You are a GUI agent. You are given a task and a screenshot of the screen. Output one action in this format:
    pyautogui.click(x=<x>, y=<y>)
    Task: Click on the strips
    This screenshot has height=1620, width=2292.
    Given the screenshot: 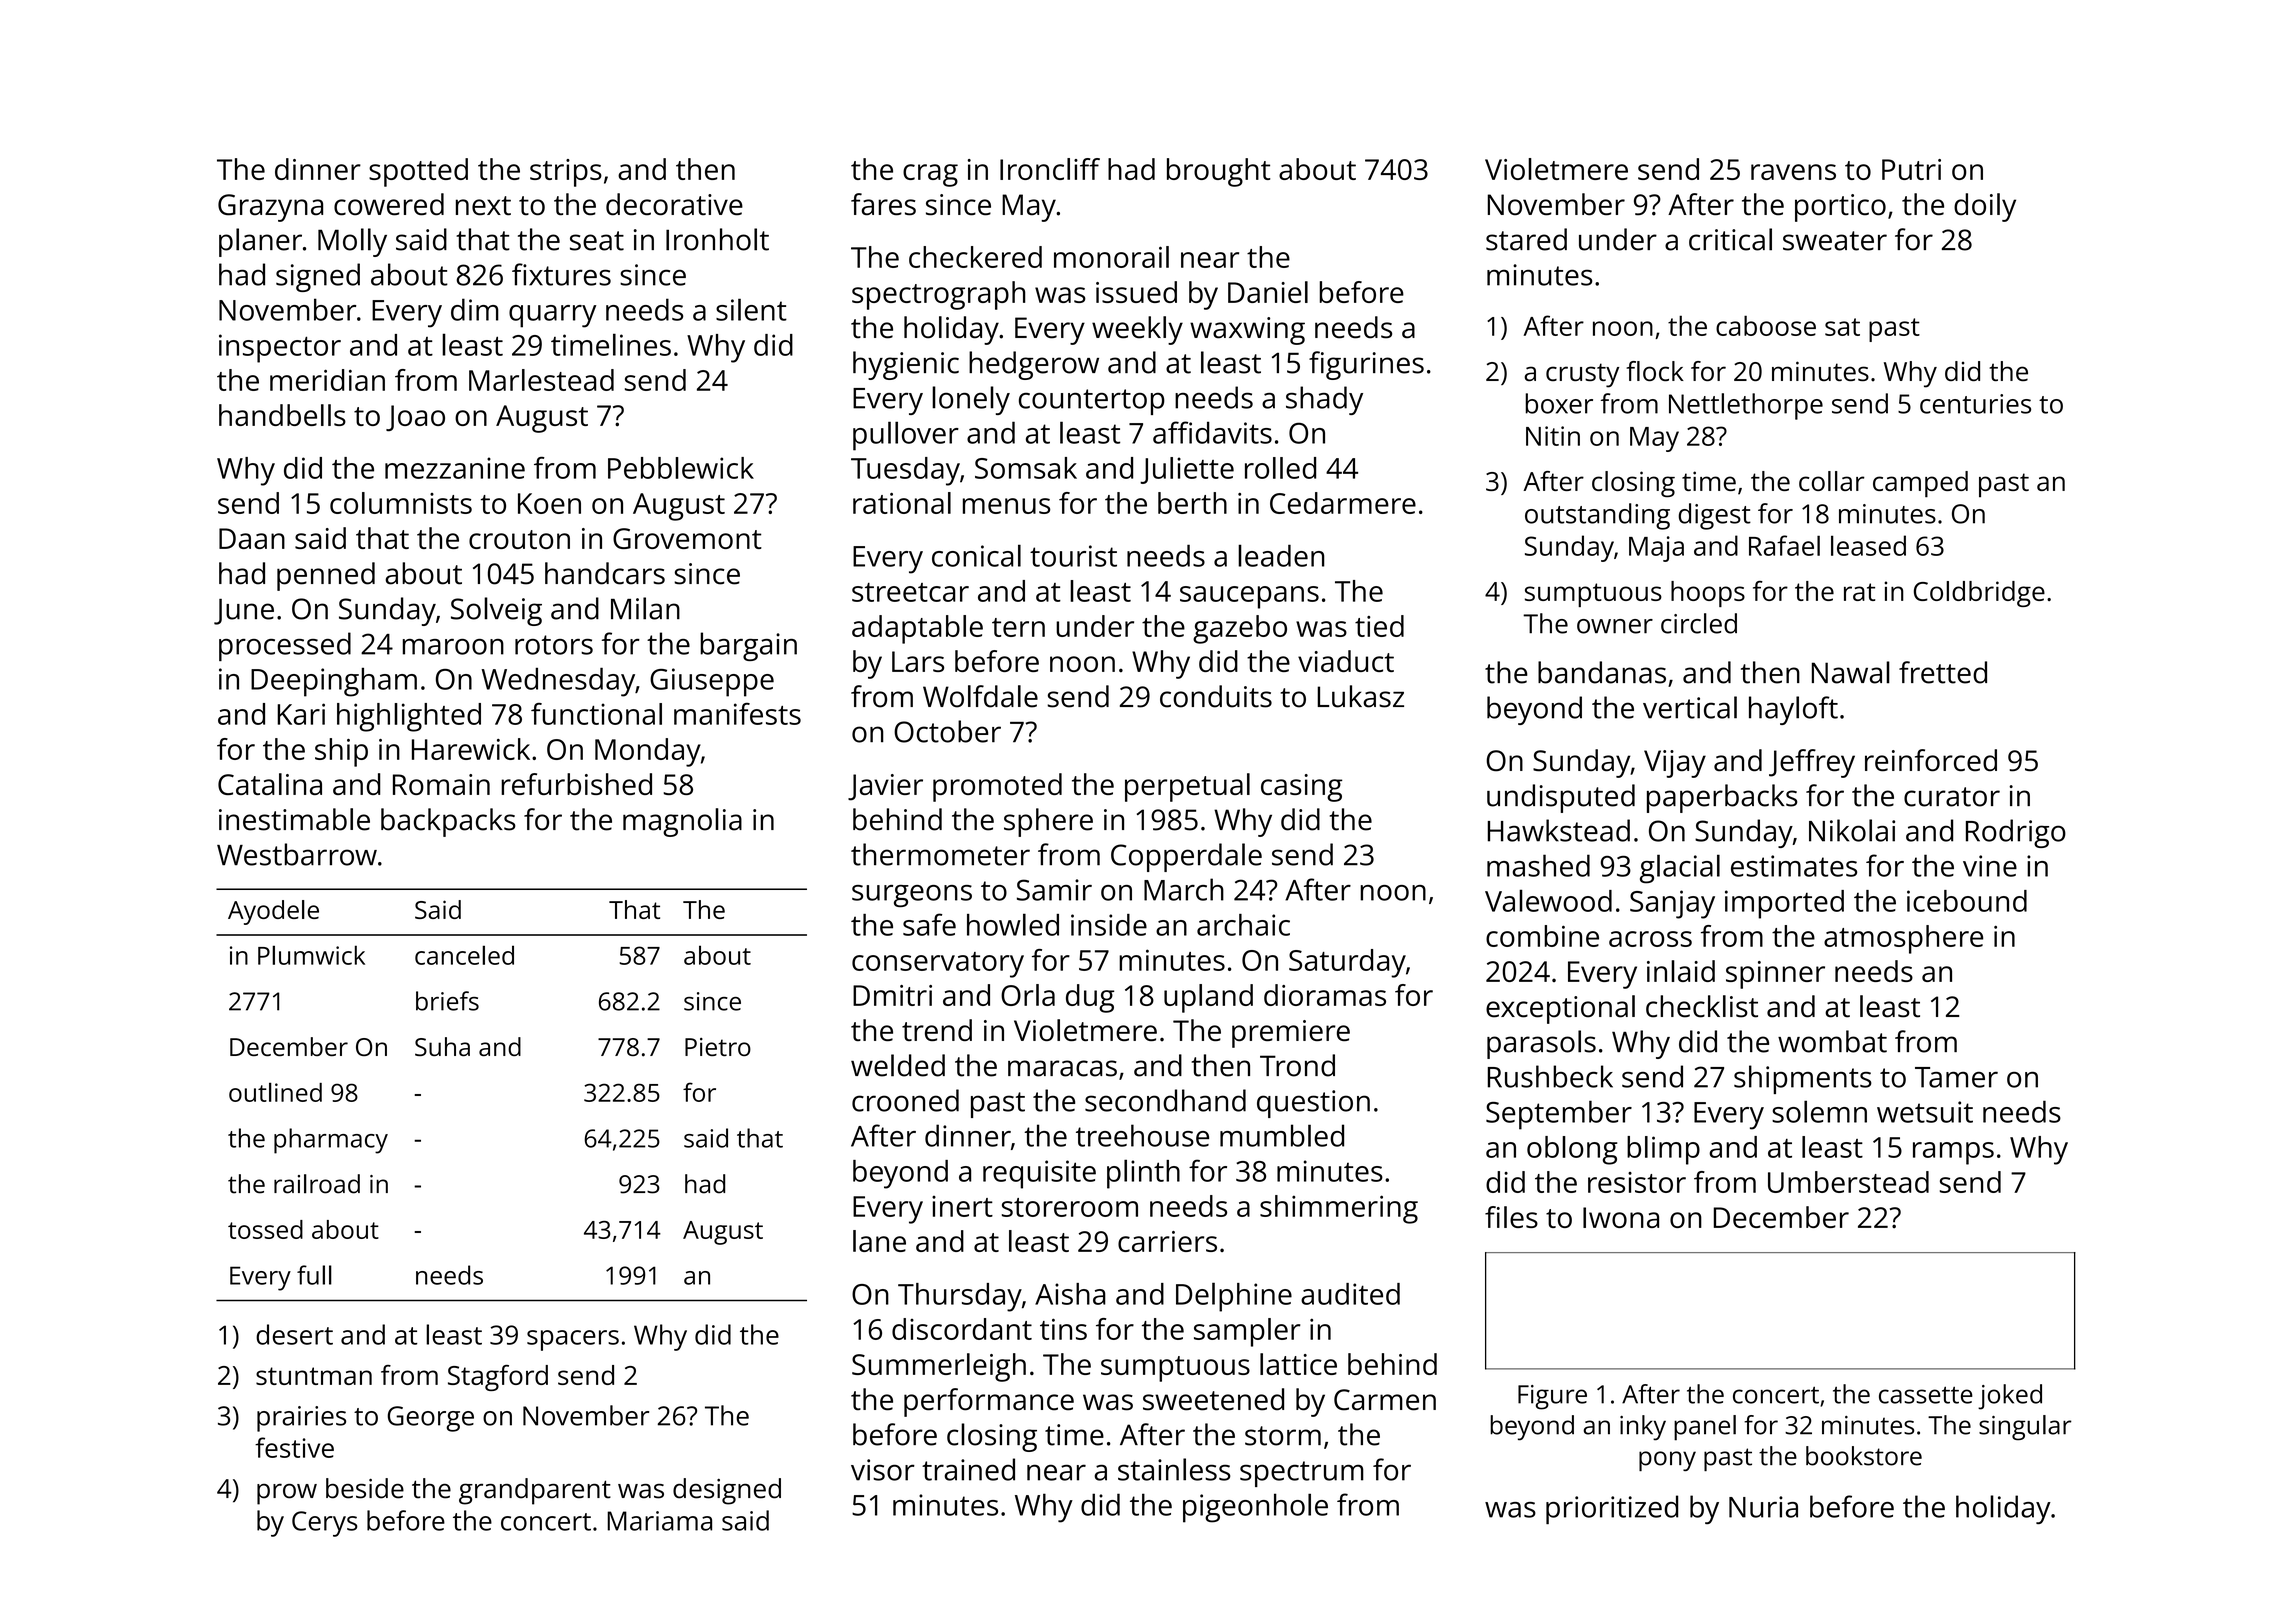 What is the action you would take?
    pyautogui.click(x=566, y=173)
